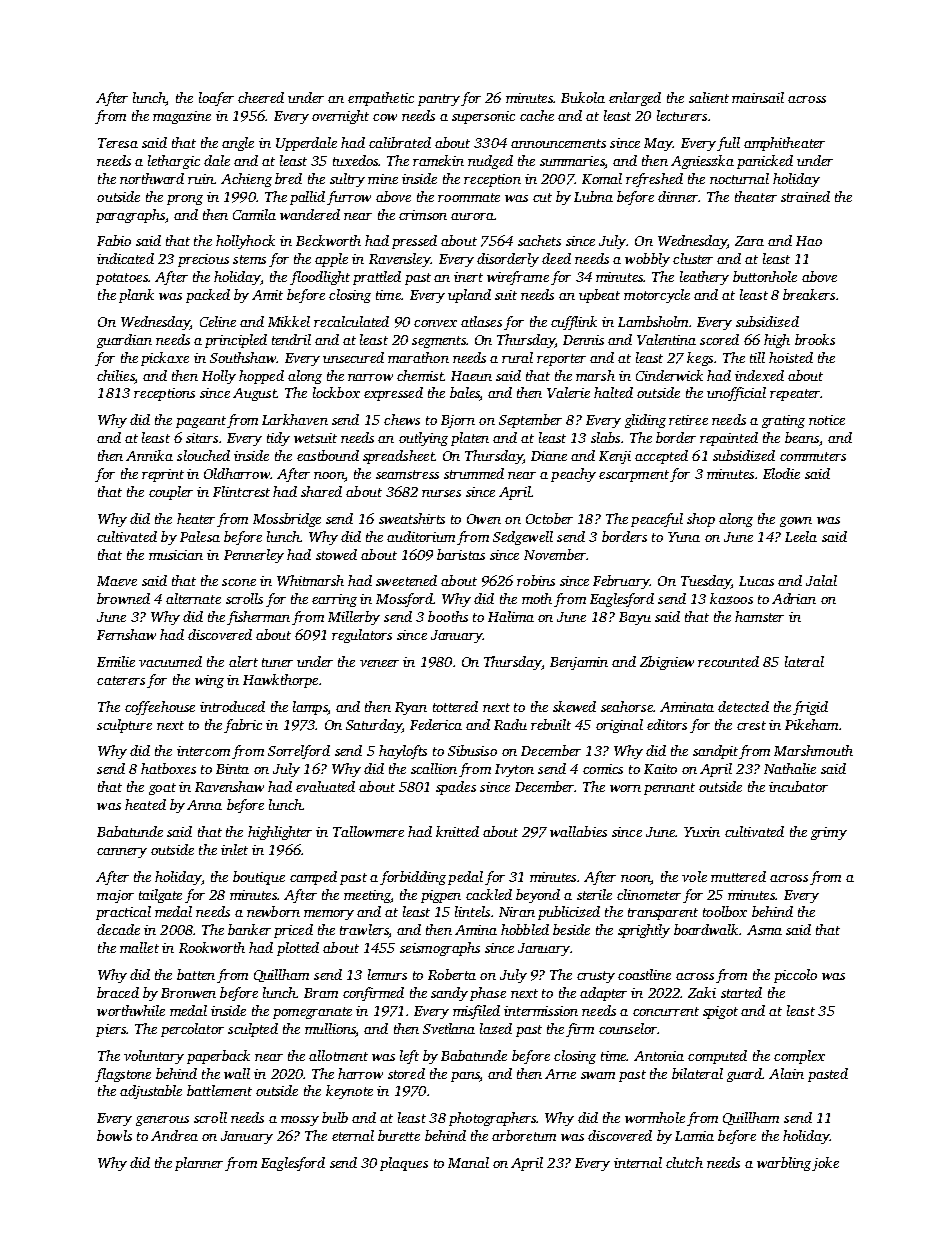 The height and width of the document is (1233, 952). Describe the element at coordinates (124, 726) in the document. I see `sculpture` at that location.
